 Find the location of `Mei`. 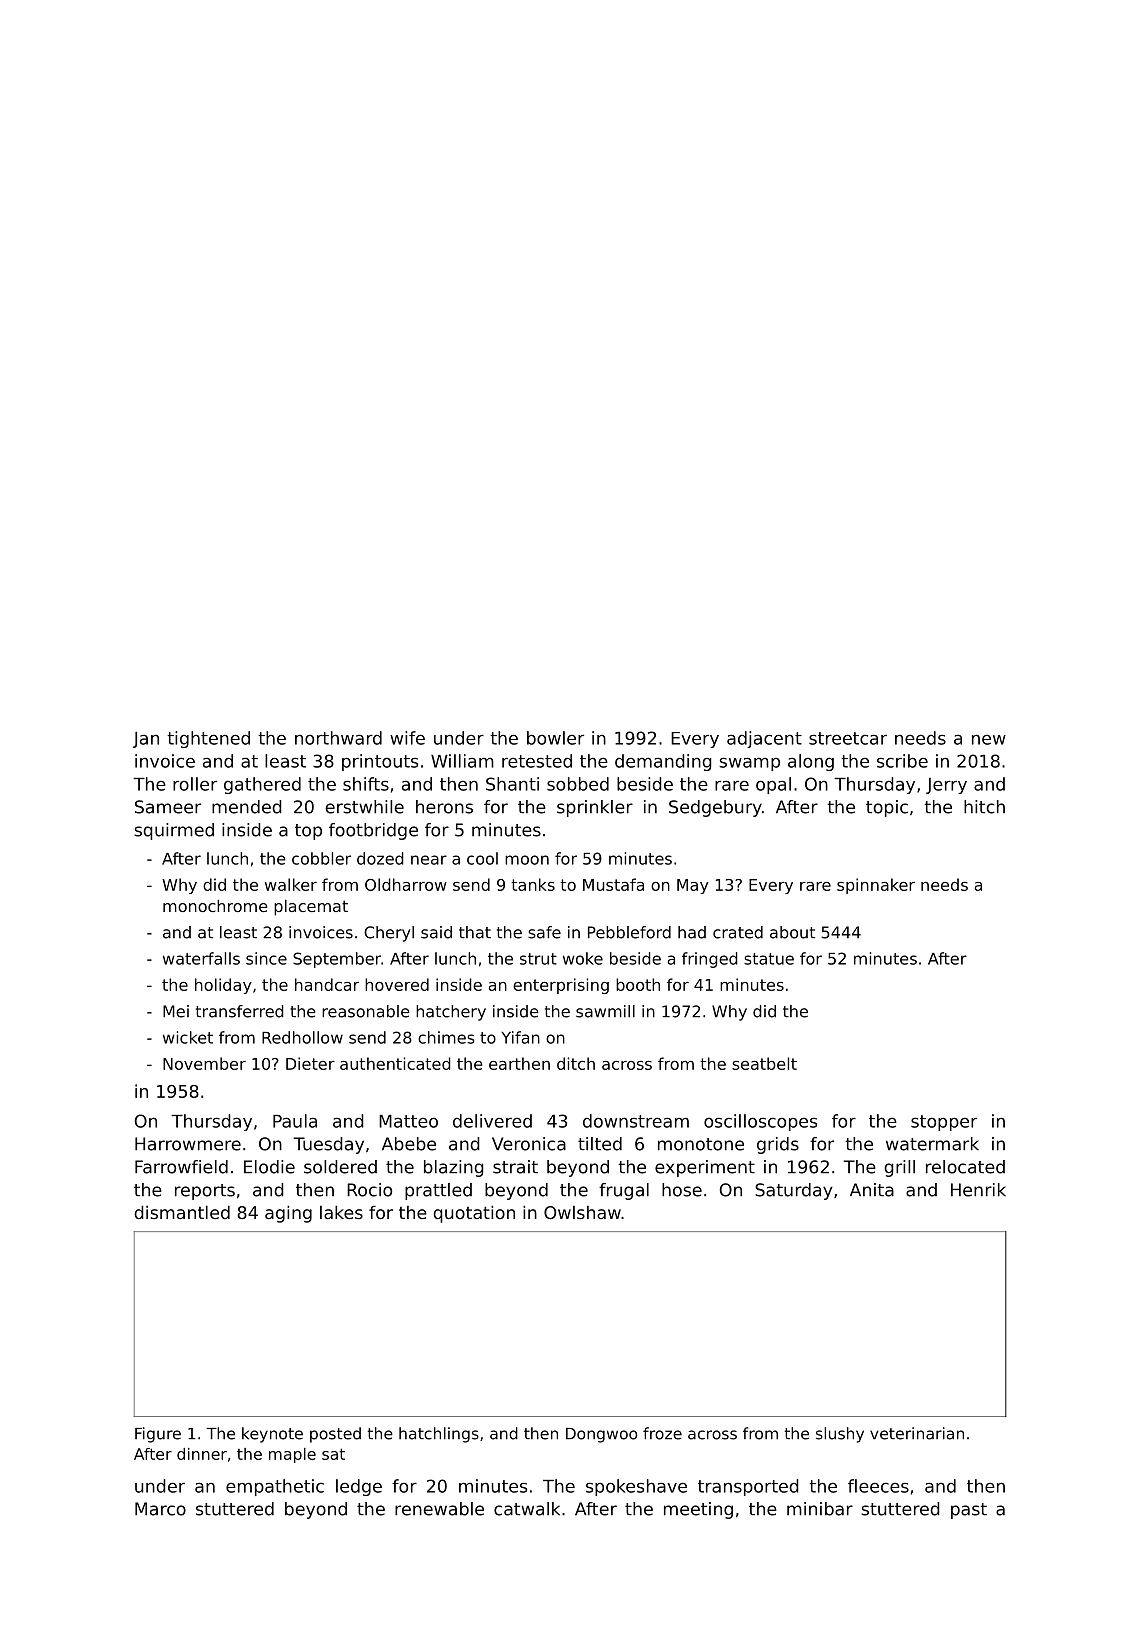

Mei is located at coordinates (176, 1011).
